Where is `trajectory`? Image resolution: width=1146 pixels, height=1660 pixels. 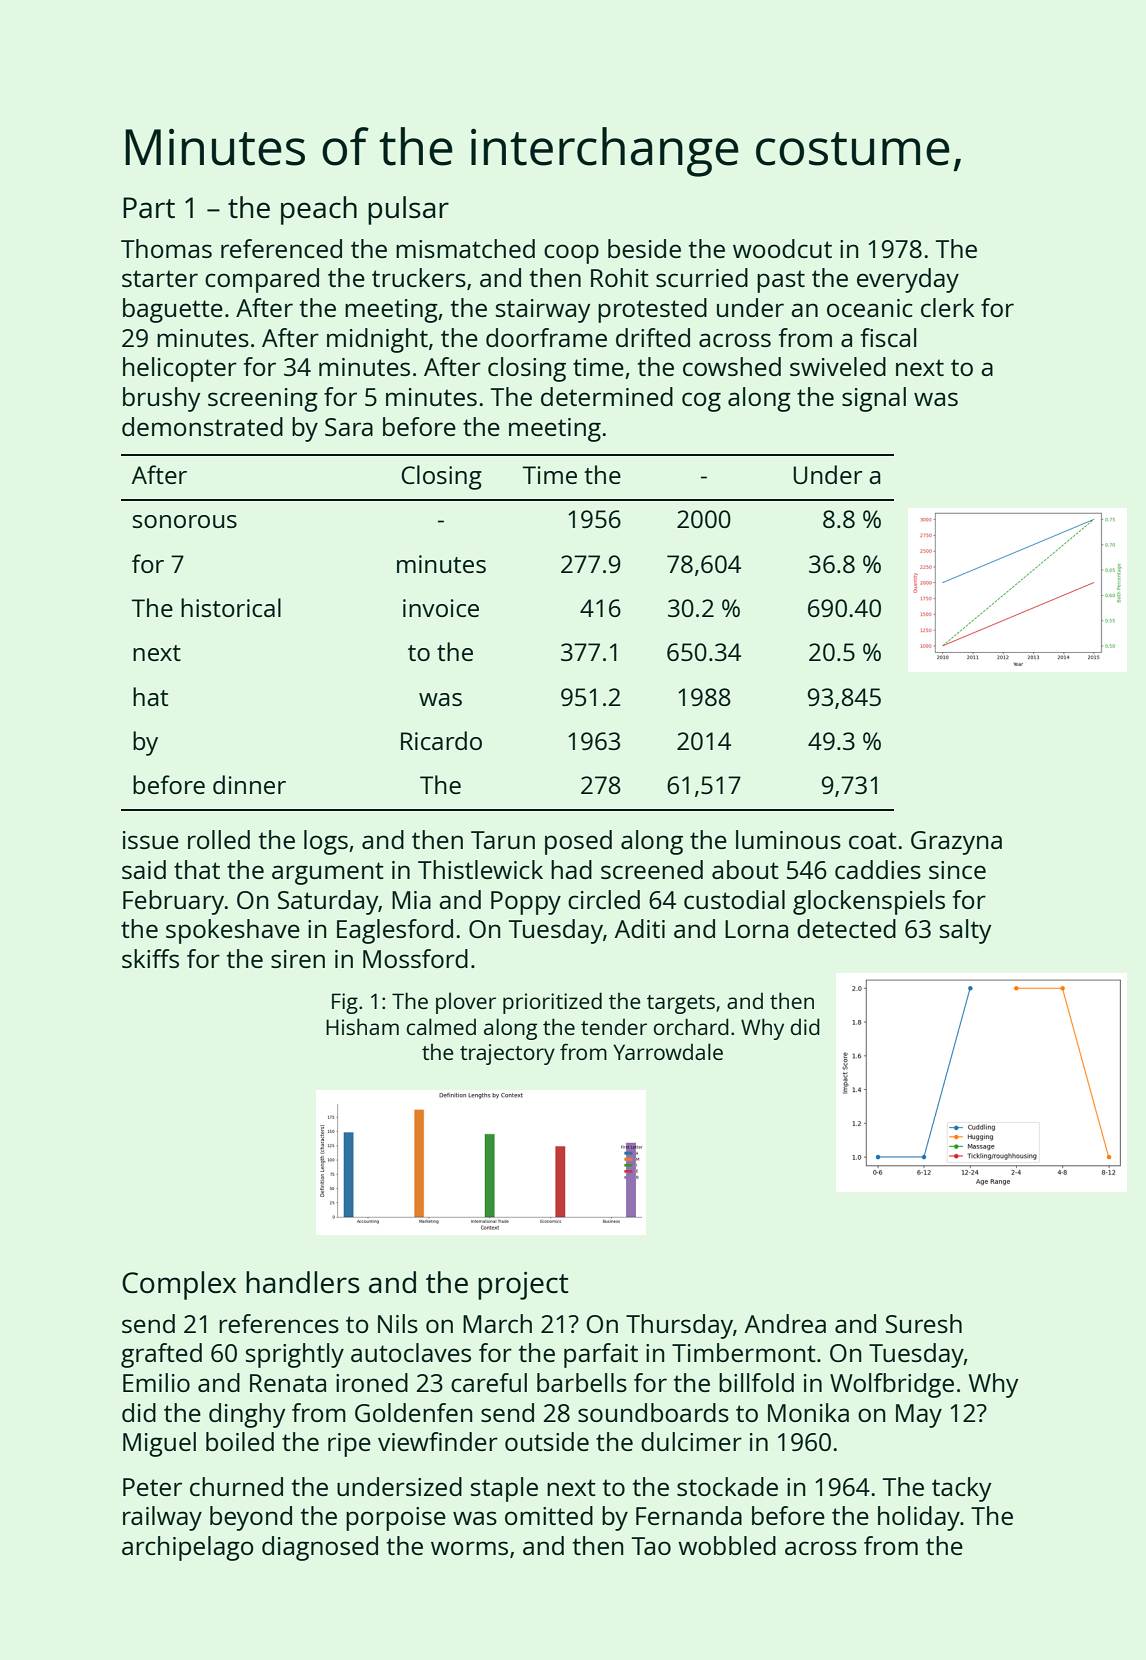 trajectory is located at coordinates (507, 1054).
